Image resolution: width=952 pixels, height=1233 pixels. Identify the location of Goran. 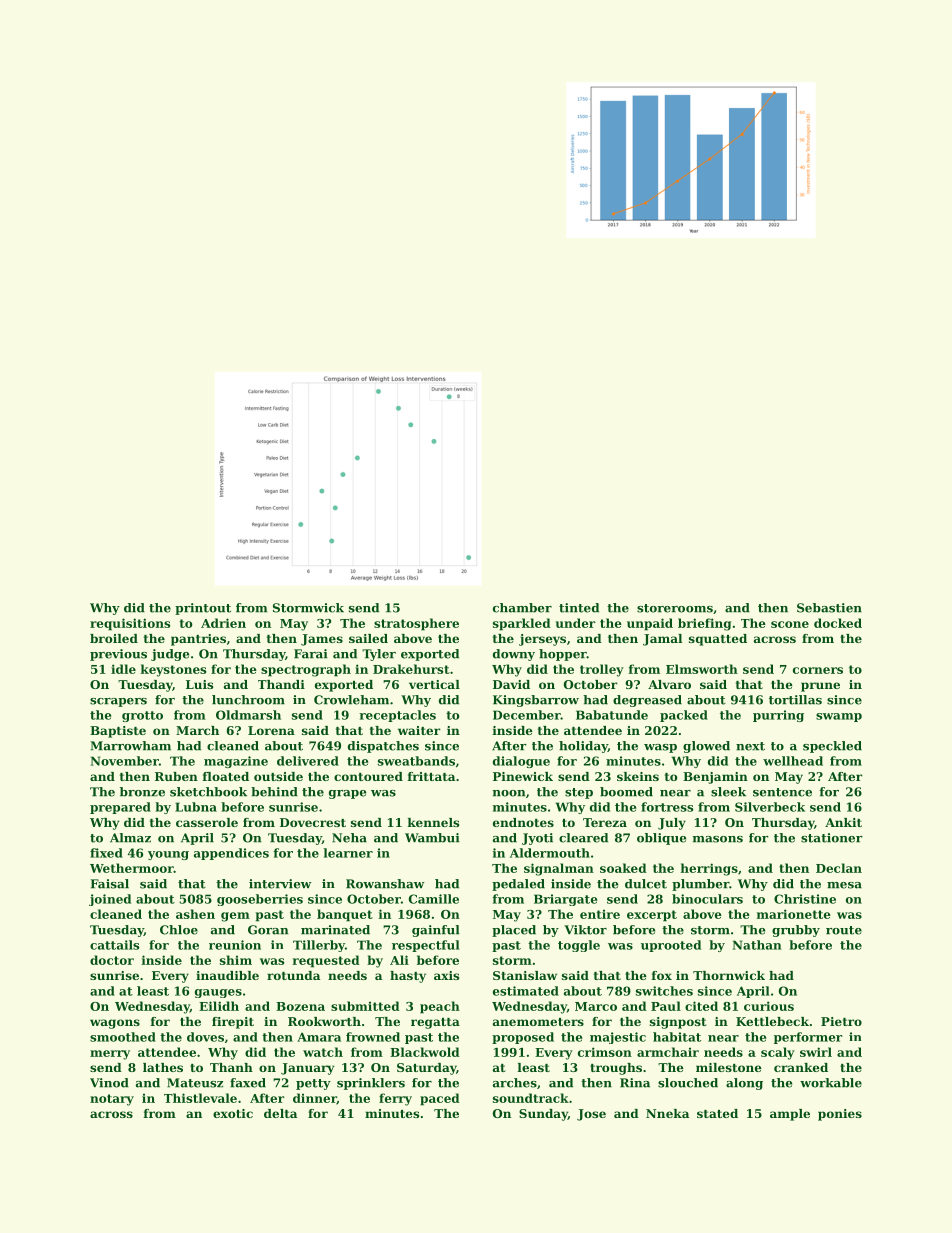
(268, 930).
